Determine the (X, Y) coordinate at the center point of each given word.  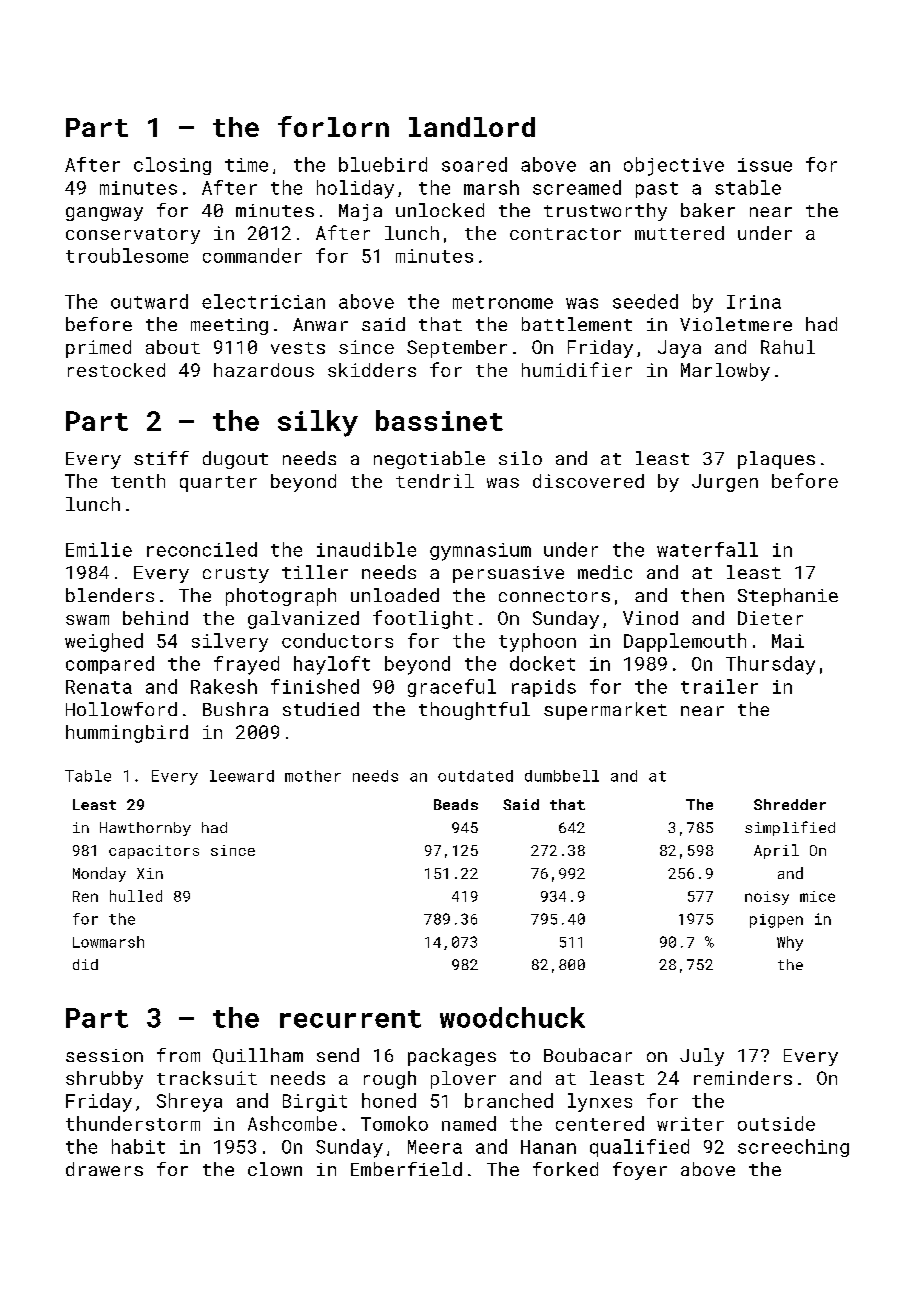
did (85, 964)
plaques (776, 460)
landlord (472, 127)
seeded (645, 301)
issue (765, 165)
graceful (452, 688)
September (457, 349)
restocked (116, 370)
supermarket (605, 711)
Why (790, 943)
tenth (138, 481)
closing (172, 166)
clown (275, 1169)
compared (110, 665)
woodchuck (512, 1017)
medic (605, 572)
